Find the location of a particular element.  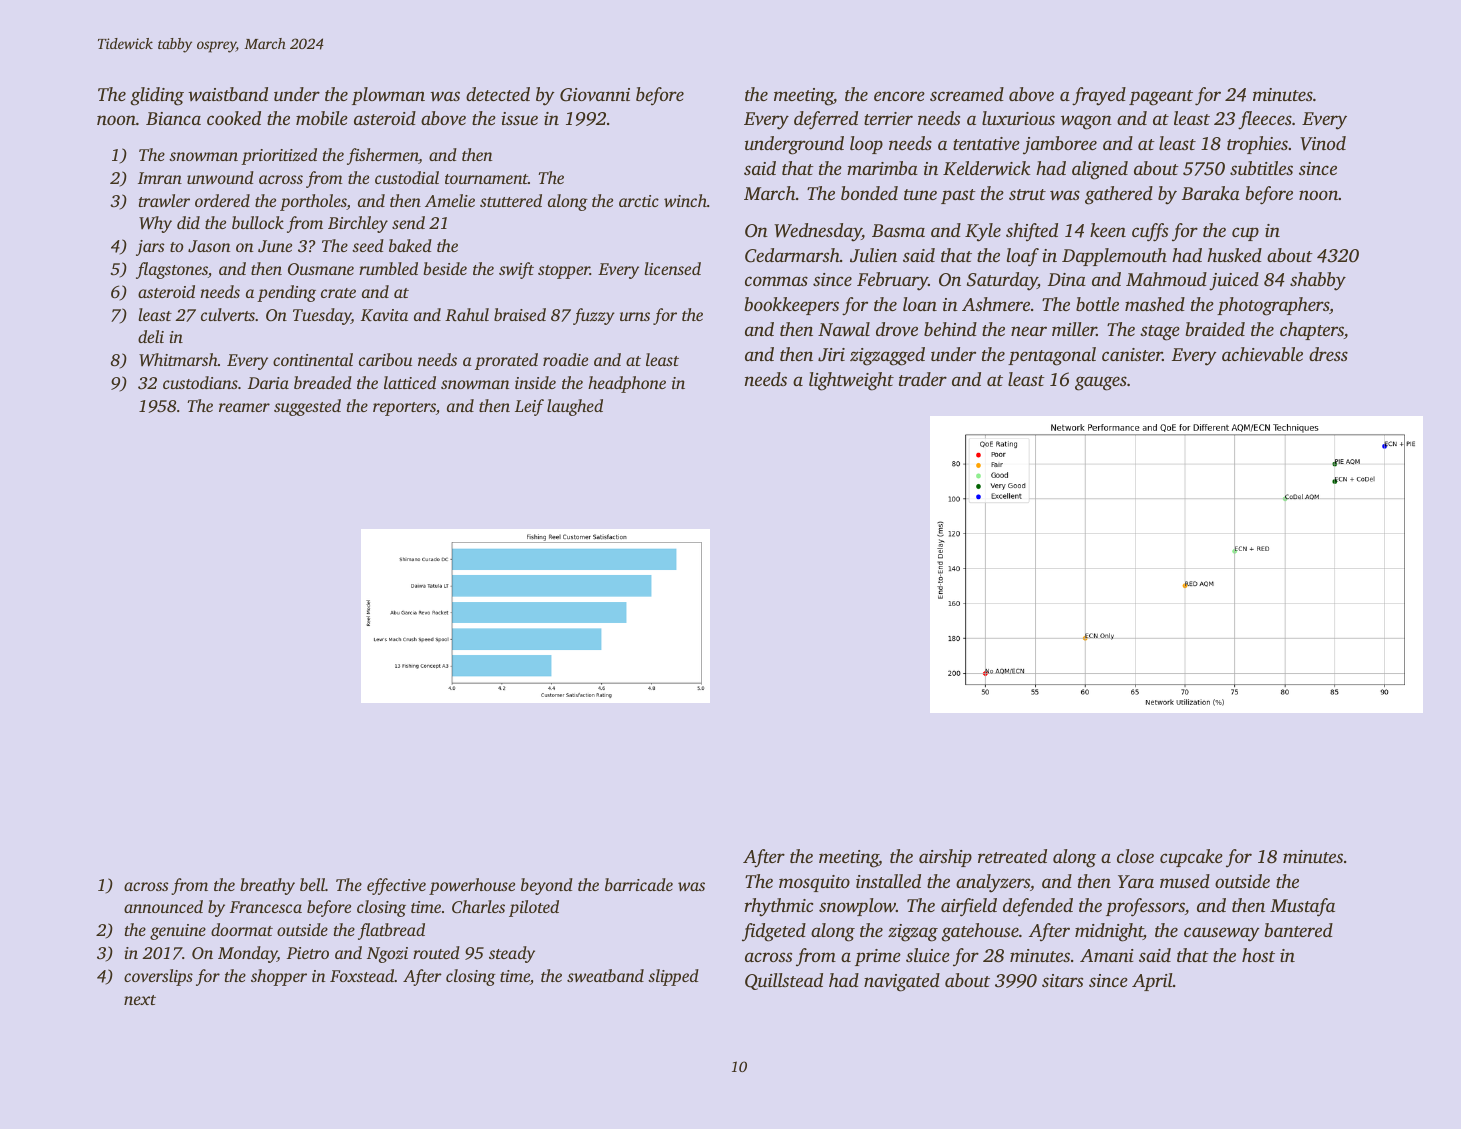

sitars is located at coordinates (1062, 980).
